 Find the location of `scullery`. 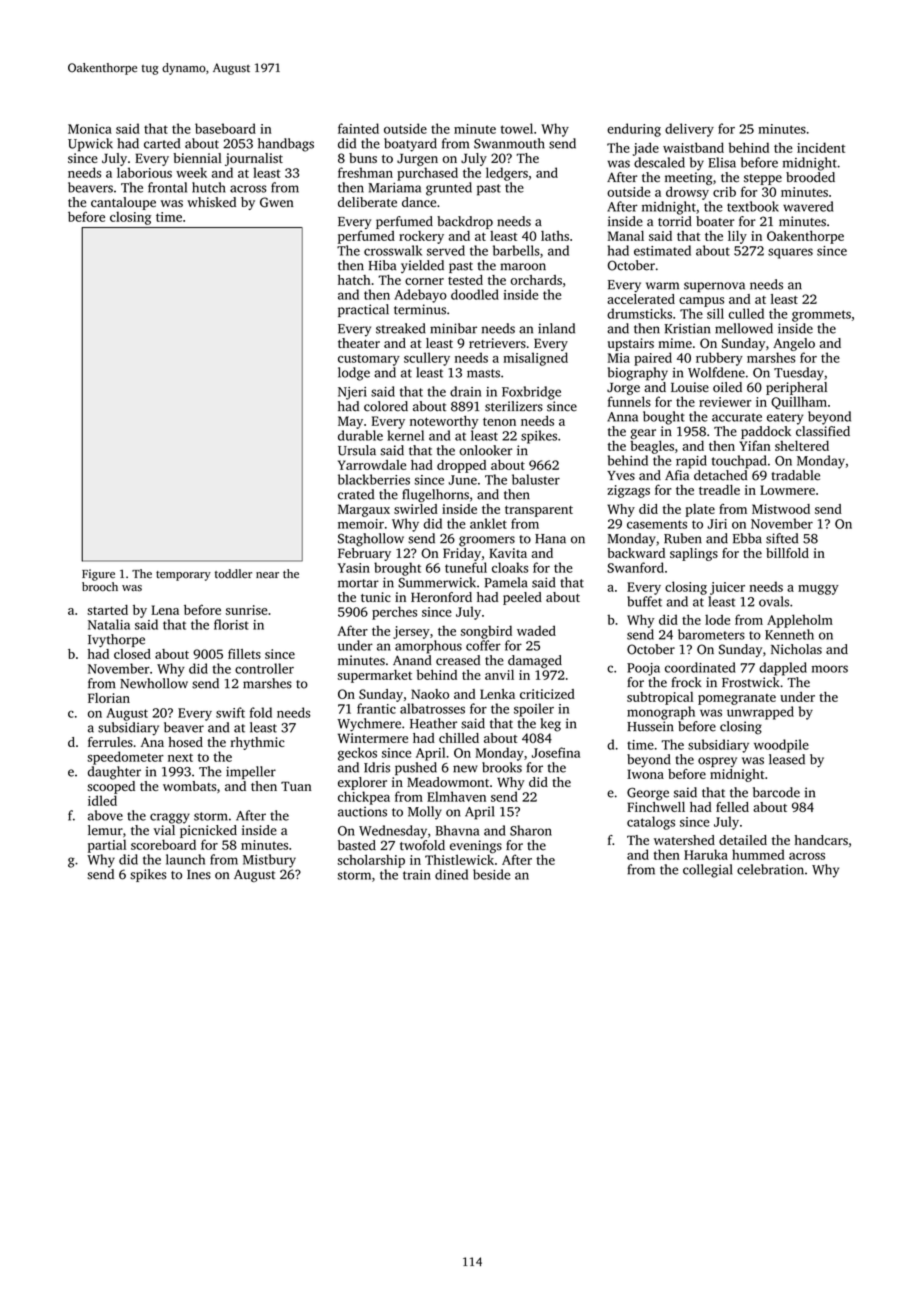

scullery is located at coordinates (427, 359).
